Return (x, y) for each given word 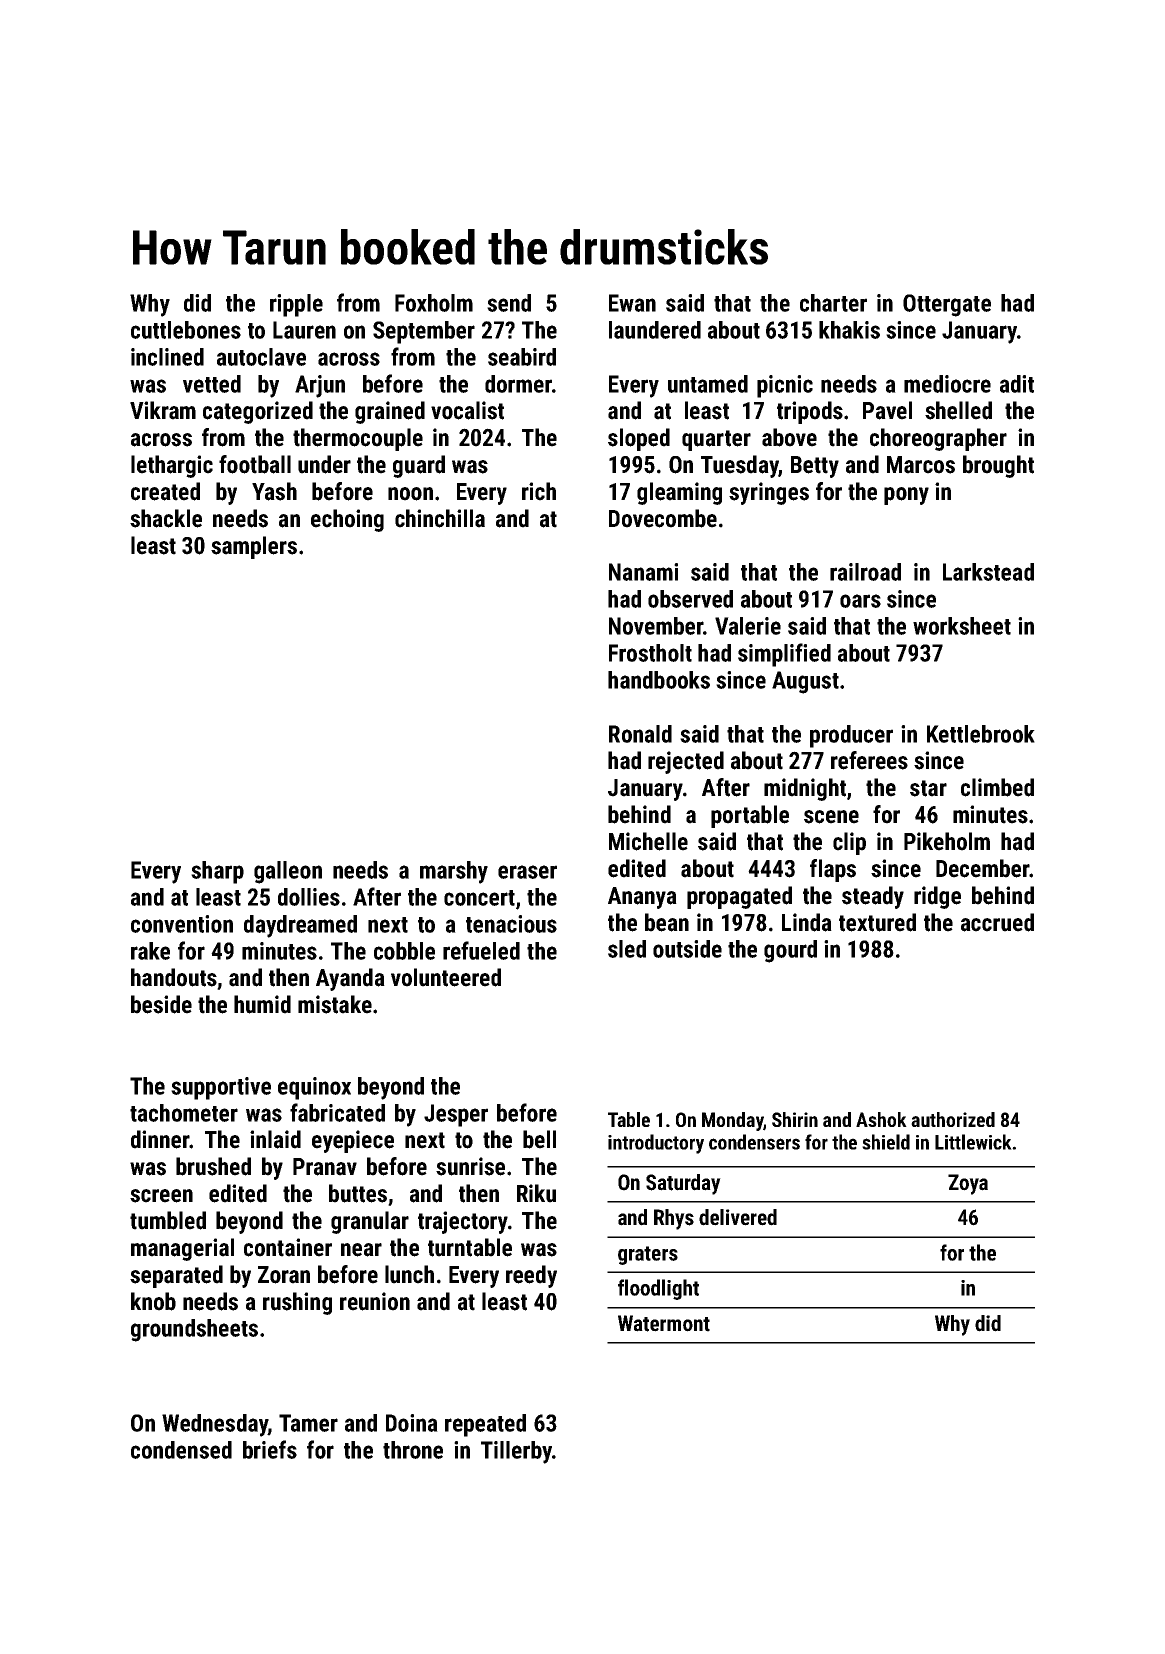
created (165, 491)
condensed (181, 1450)
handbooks (659, 680)
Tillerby (516, 1452)
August (805, 682)
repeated (485, 1425)
